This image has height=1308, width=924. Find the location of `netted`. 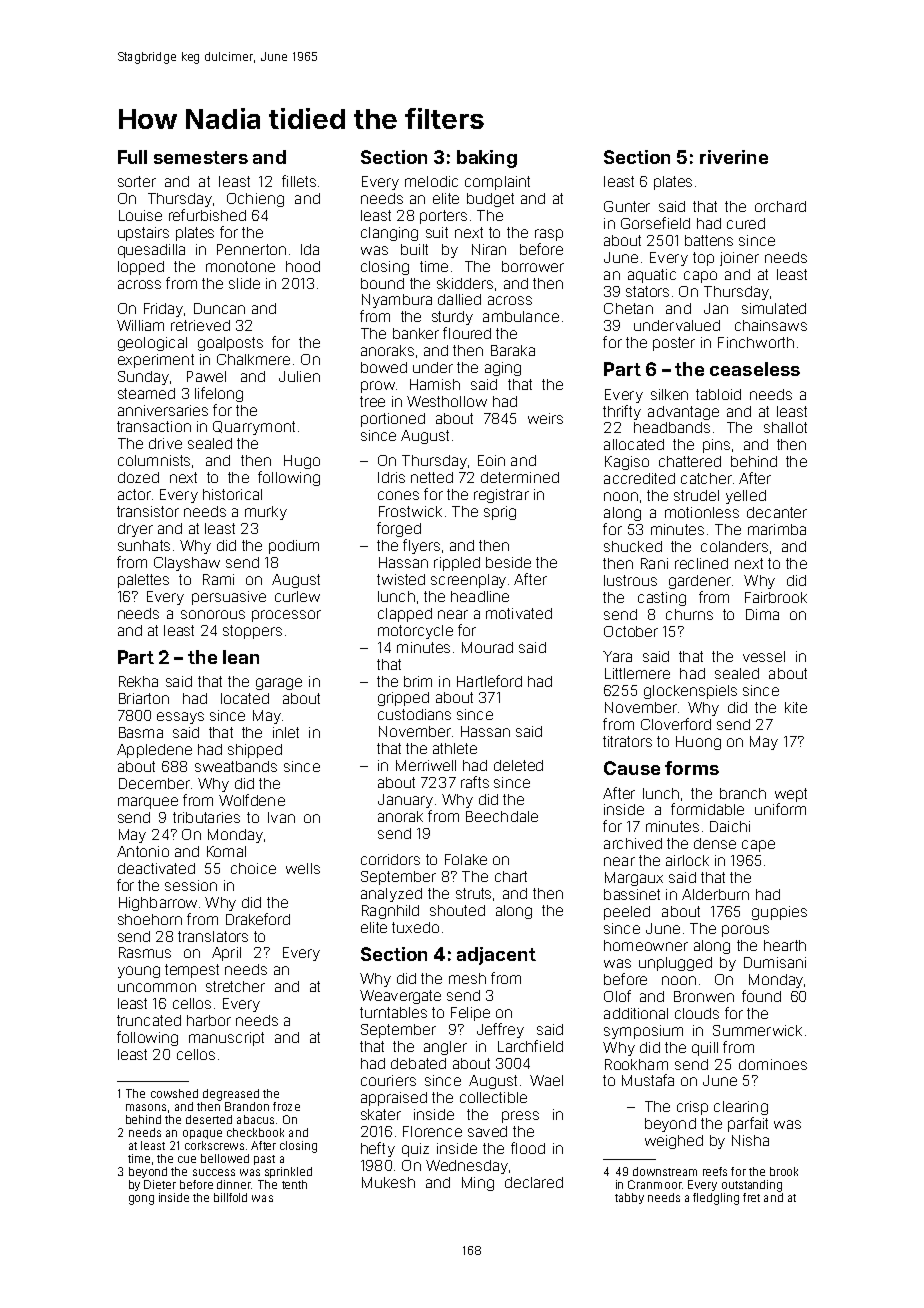

netted is located at coordinates (432, 477).
